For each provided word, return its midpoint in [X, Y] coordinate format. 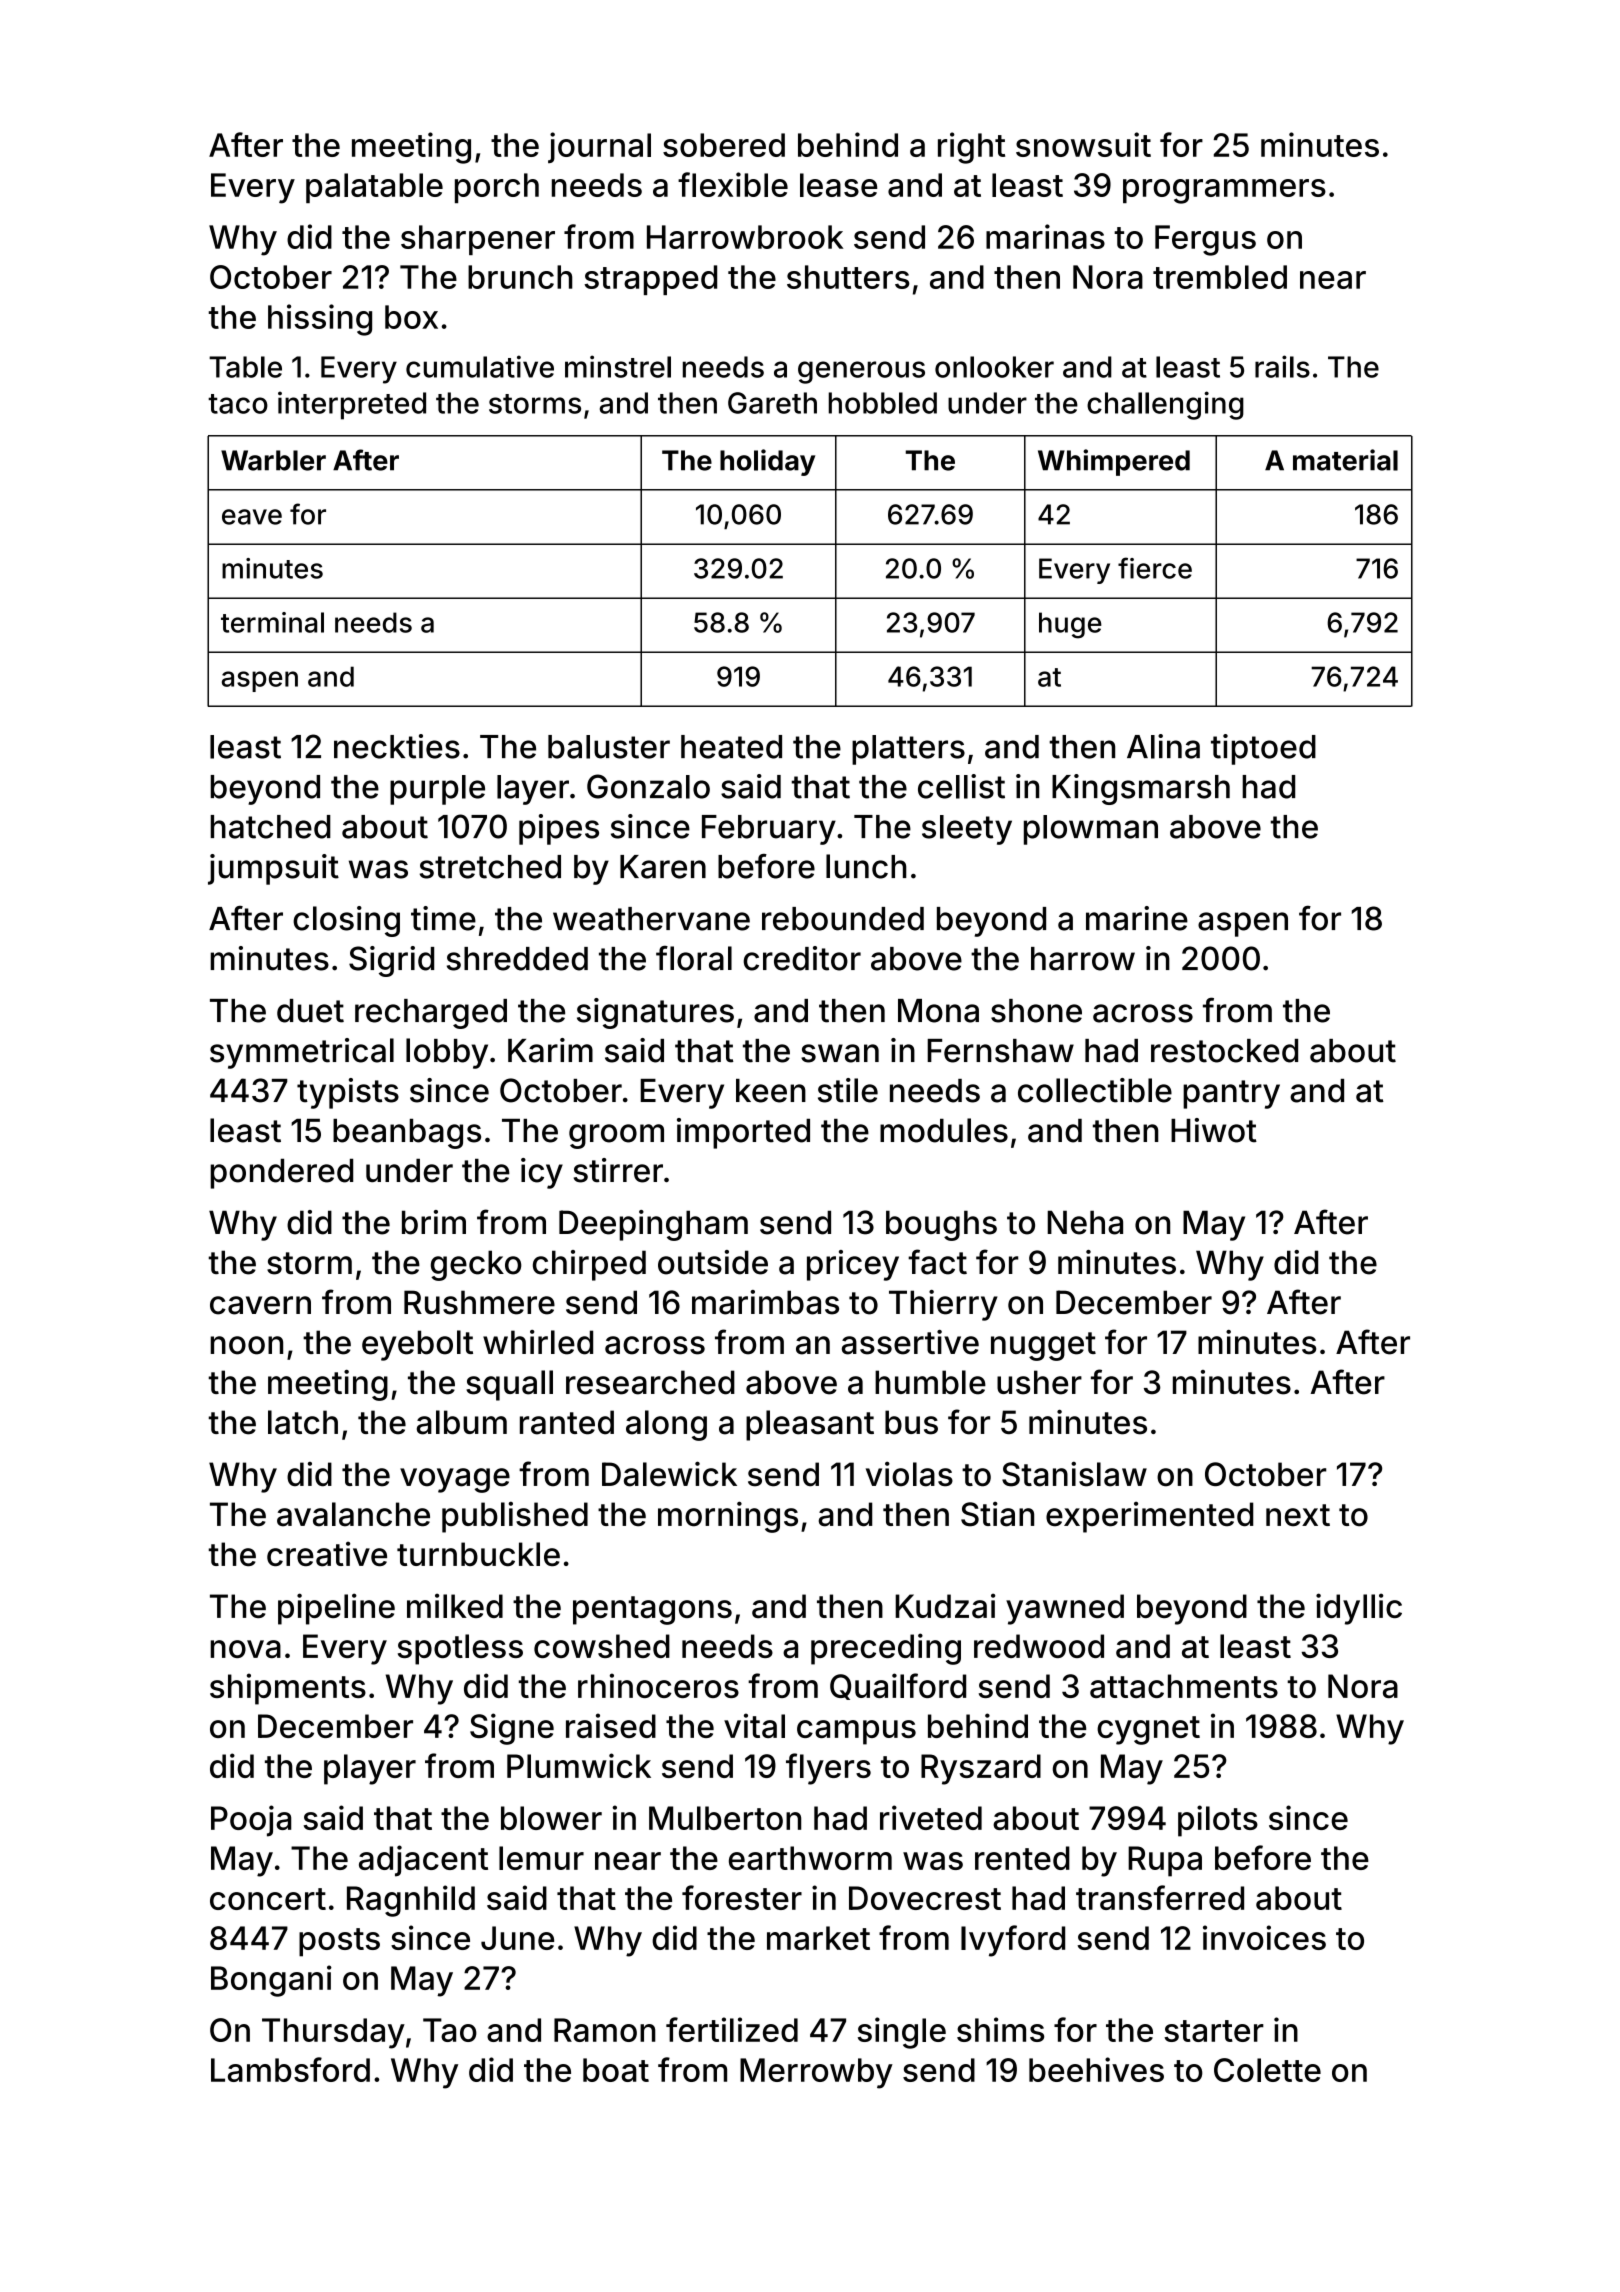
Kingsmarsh [1141, 789]
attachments [1184, 1686]
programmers [1224, 191]
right [971, 148]
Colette [1267, 2070]
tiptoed [1263, 749]
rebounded [843, 919]
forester [742, 1897]
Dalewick [669, 1474]
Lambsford [290, 2069]
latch [303, 1422]
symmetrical [302, 1053]
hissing [320, 320]
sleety [967, 830]
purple [437, 790]
